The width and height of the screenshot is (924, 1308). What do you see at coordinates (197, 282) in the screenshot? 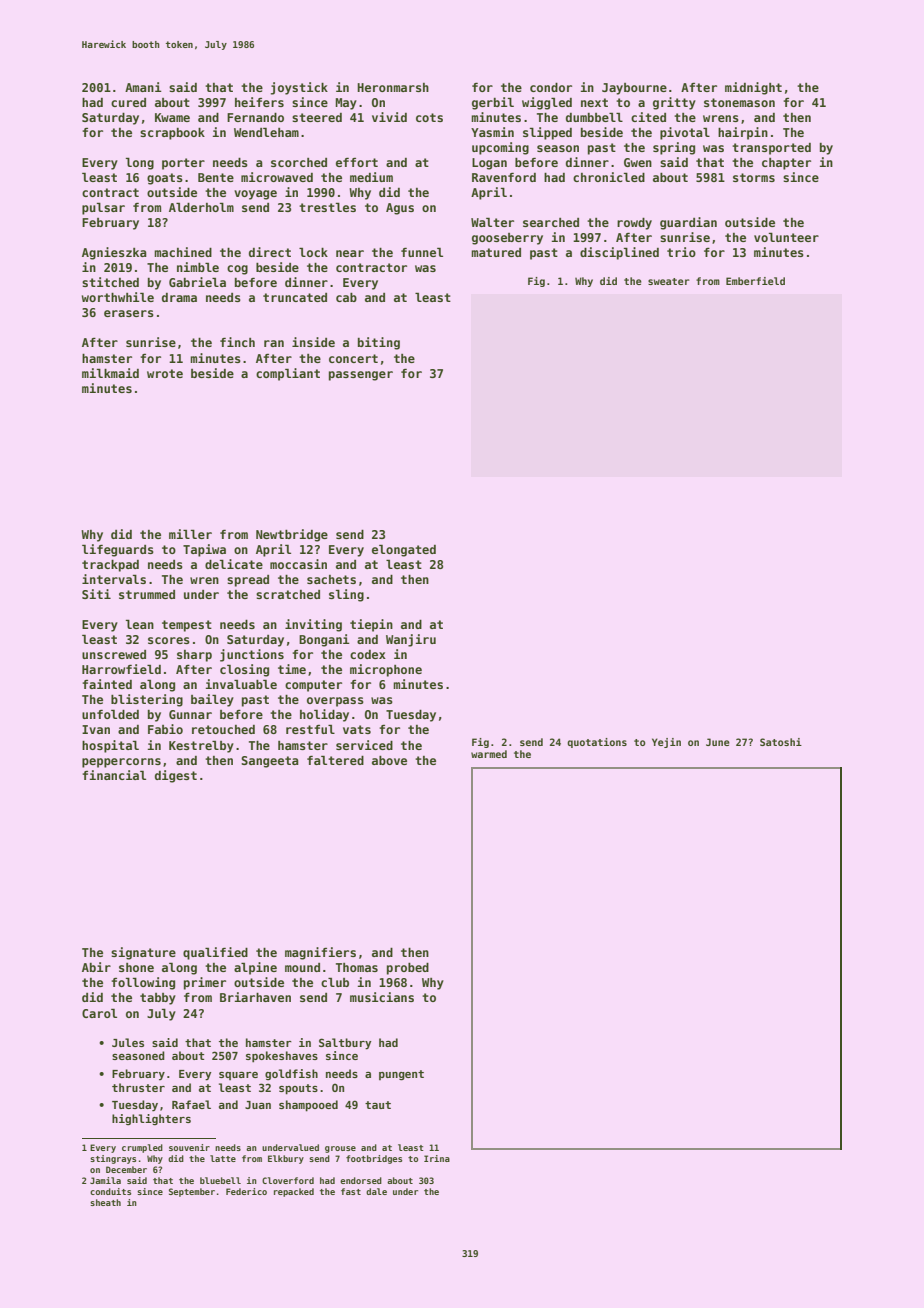
I see `Gabriela` at bounding box center [197, 282].
